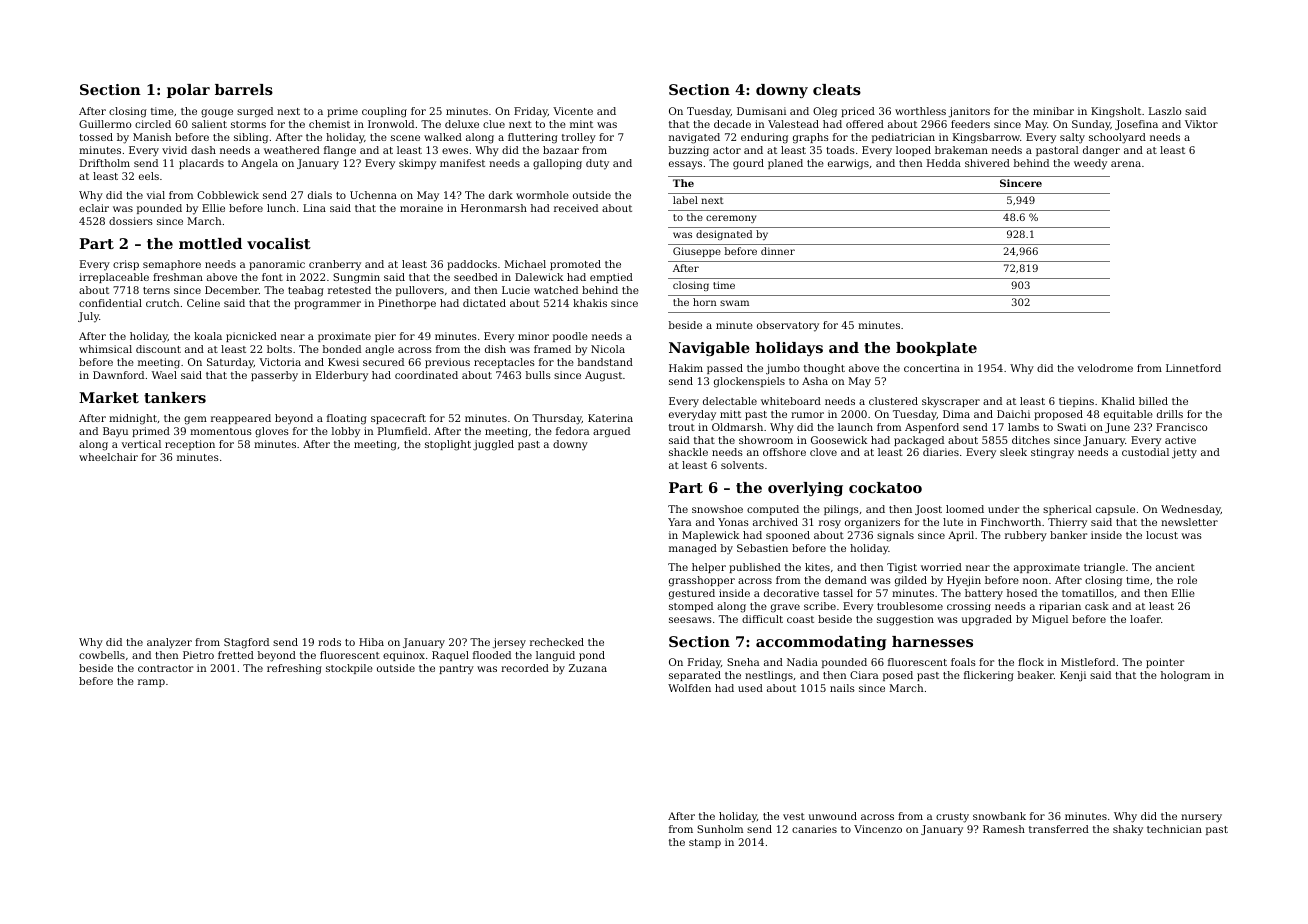 The width and height of the image is (1308, 924). What do you see at coordinates (105, 163) in the image?
I see `Driftholm` at bounding box center [105, 163].
